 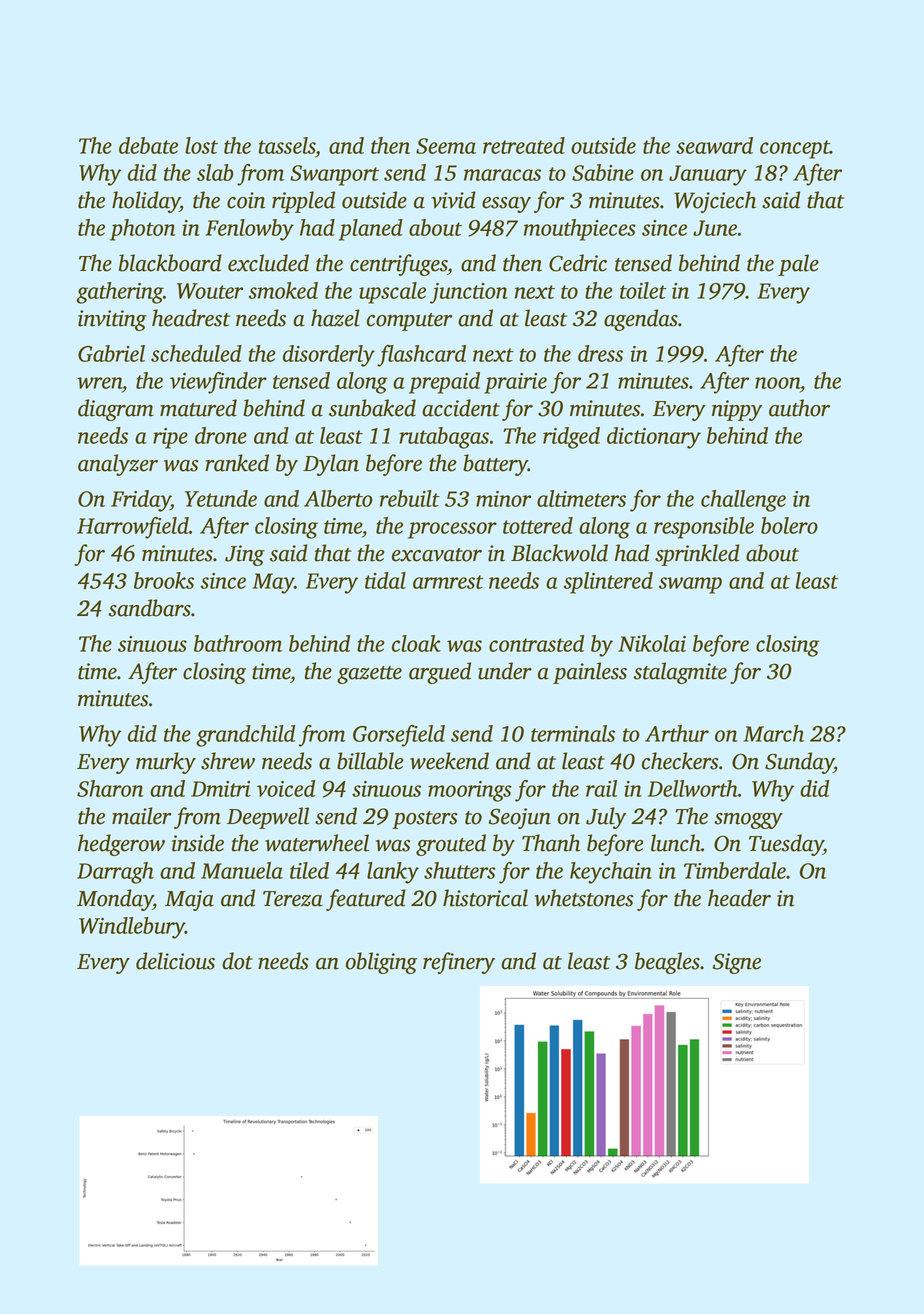 What do you see at coordinates (238, 643) in the screenshot?
I see `bathroom` at bounding box center [238, 643].
